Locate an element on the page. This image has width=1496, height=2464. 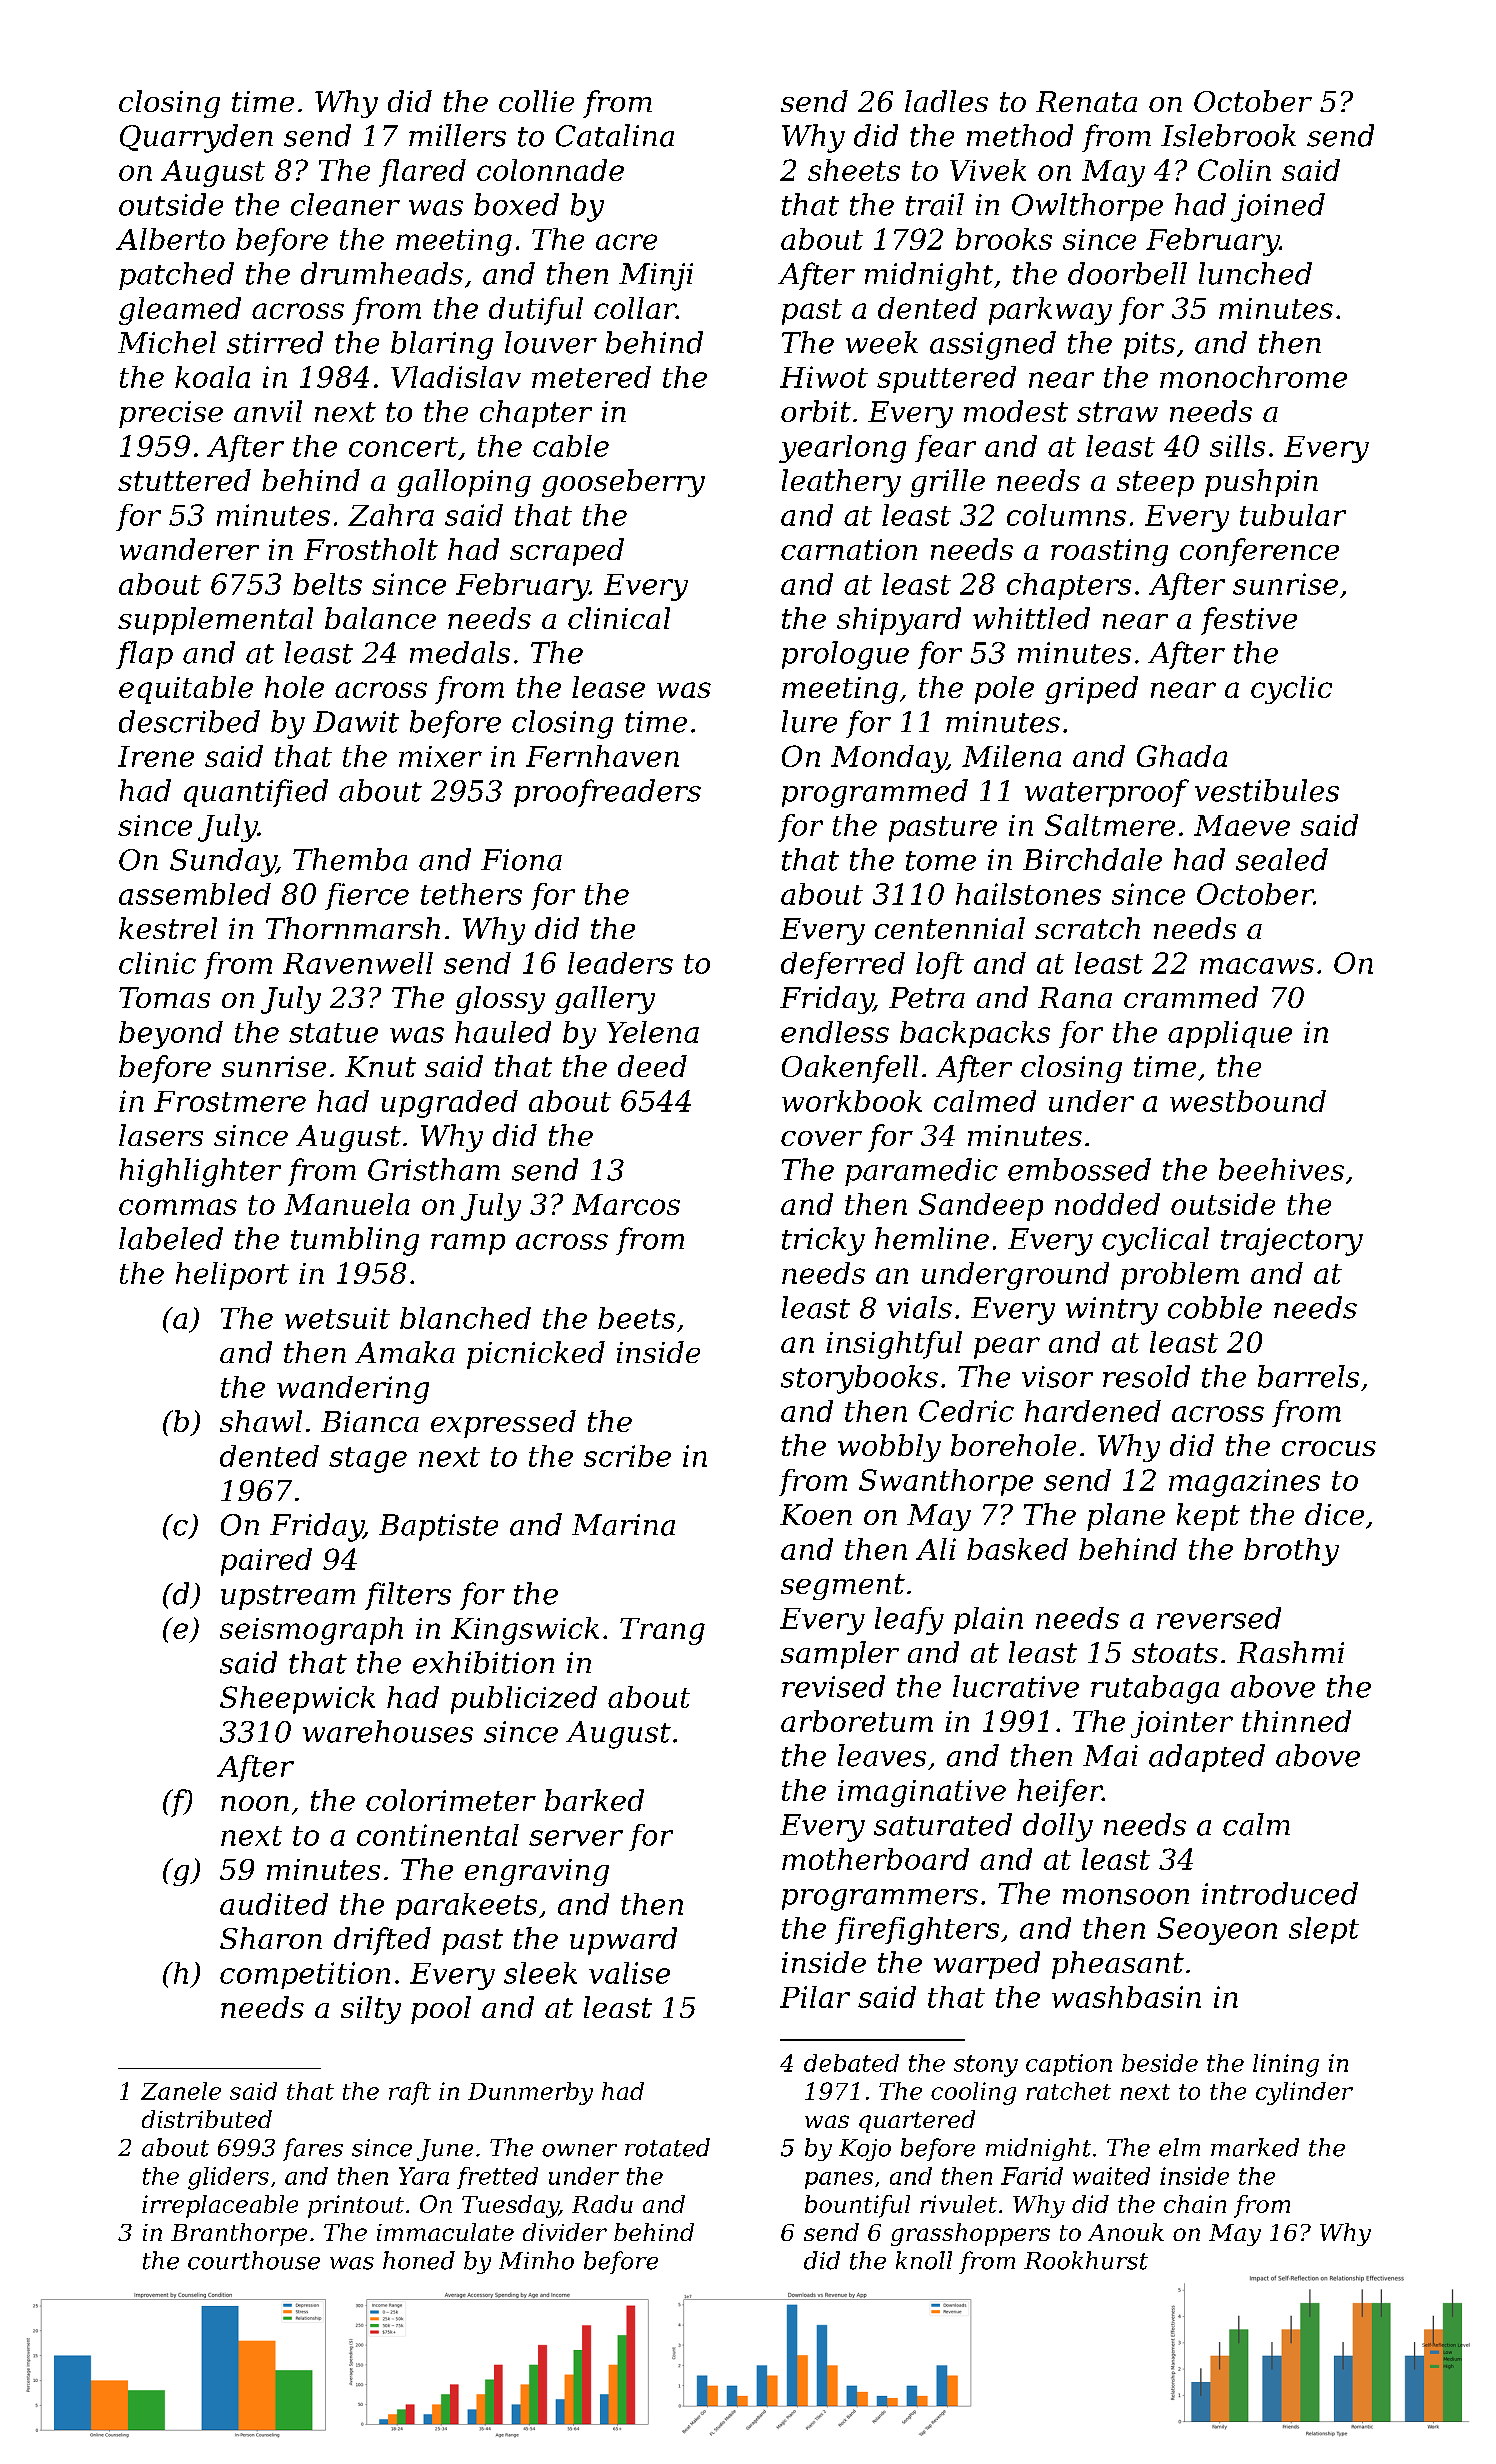
Birchdale is located at coordinates (1092, 859).
